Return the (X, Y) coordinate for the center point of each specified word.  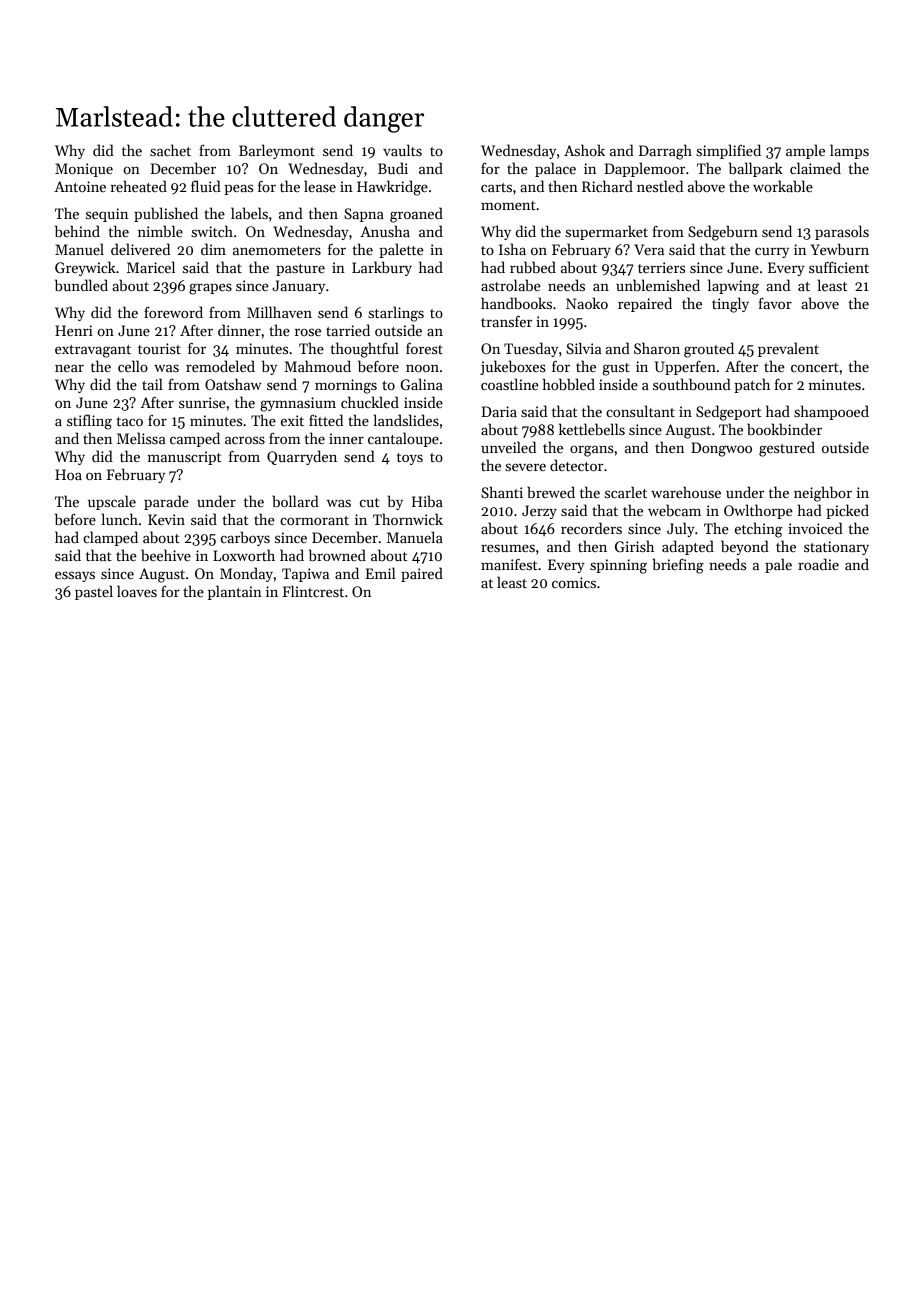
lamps (849, 151)
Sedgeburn (723, 233)
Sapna (364, 215)
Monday (246, 574)
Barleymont (277, 151)
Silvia (583, 348)
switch (212, 231)
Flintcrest (313, 591)
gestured (787, 449)
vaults (402, 150)
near (69, 368)
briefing (678, 566)
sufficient (839, 267)
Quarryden (302, 457)
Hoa (68, 474)
